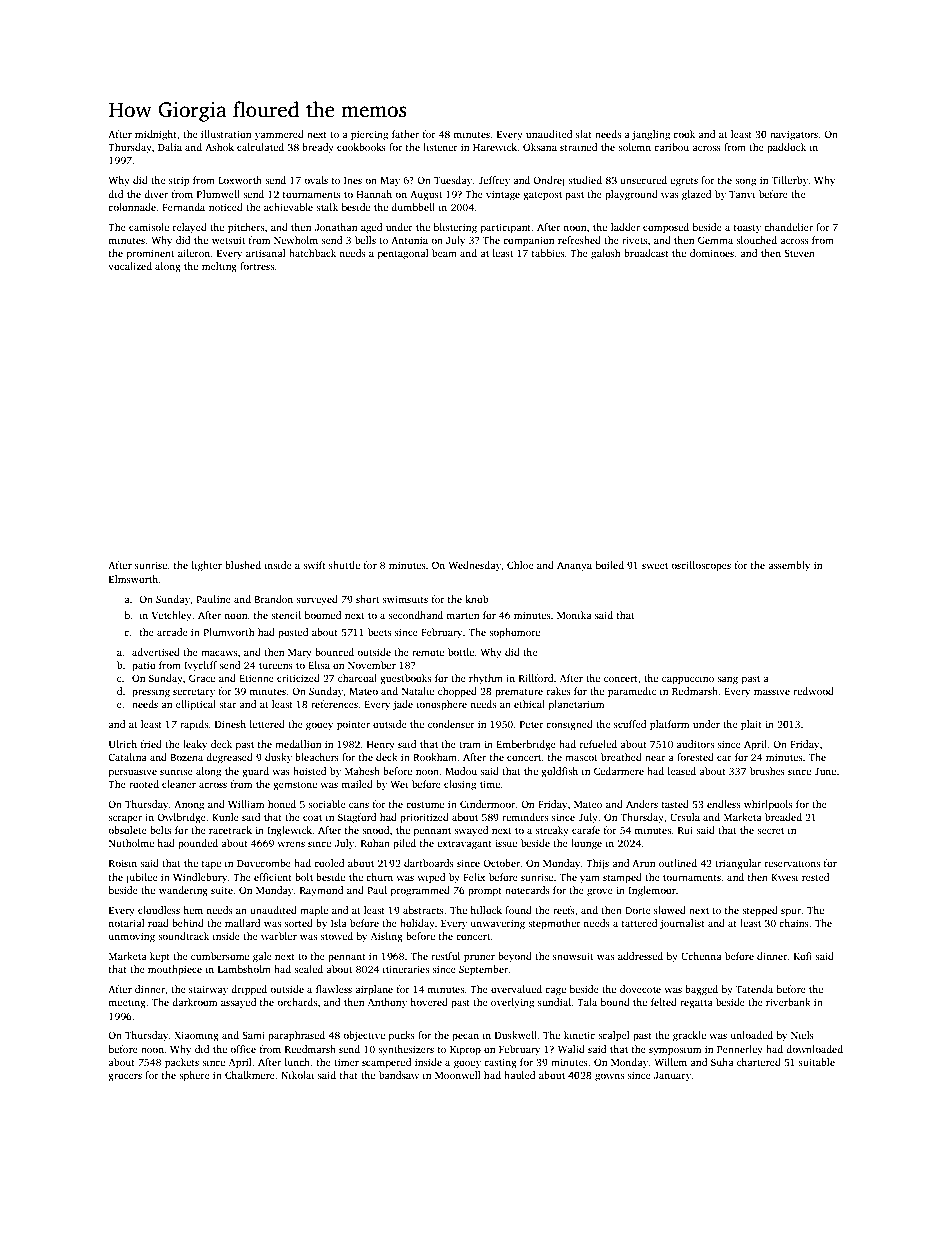 The image size is (952, 1233). What do you see at coordinates (219, 267) in the document?
I see `melting` at bounding box center [219, 267].
